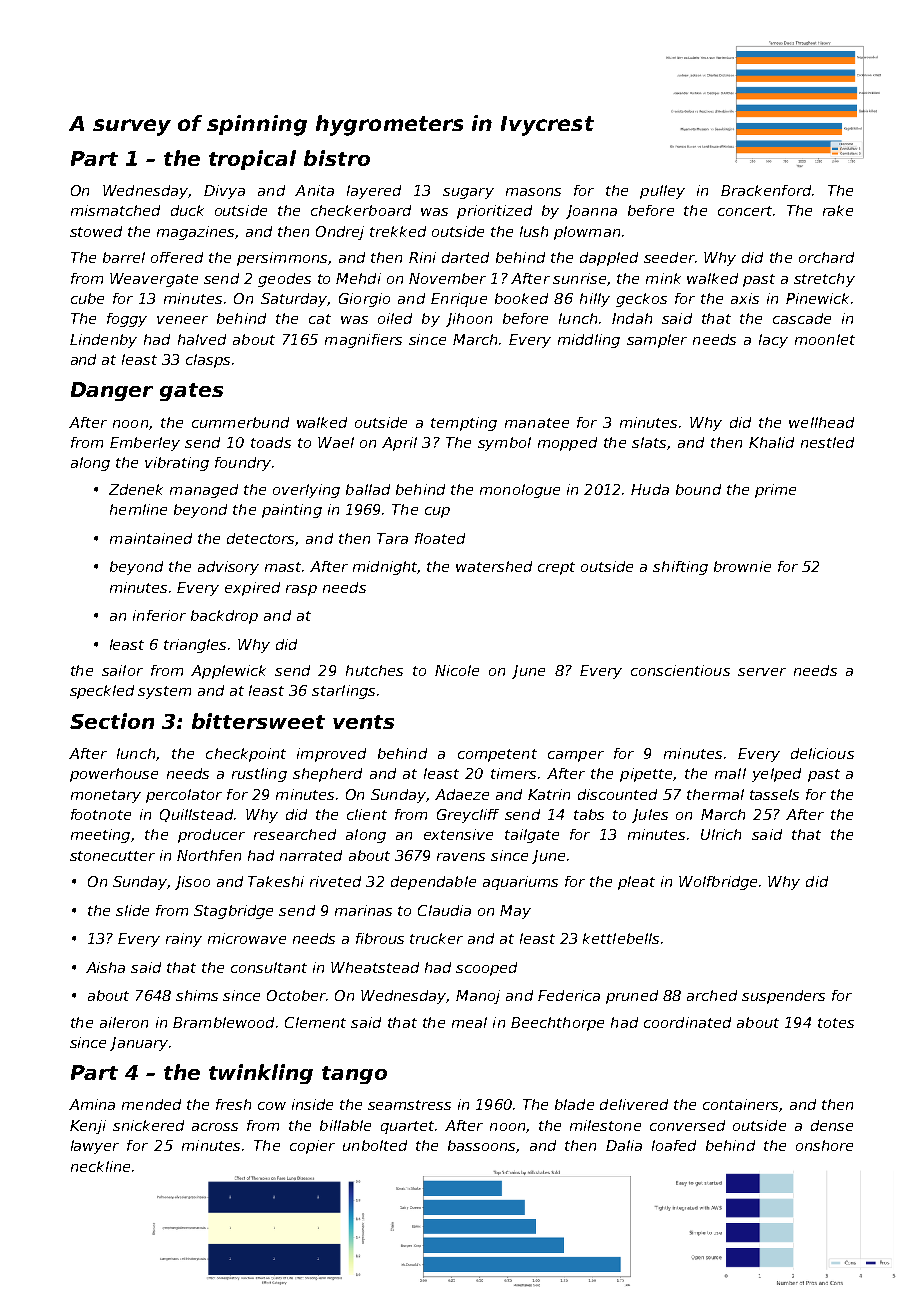 The height and width of the screenshot is (1308, 924). What do you see at coordinates (252, 160) in the screenshot?
I see `tropical` at bounding box center [252, 160].
